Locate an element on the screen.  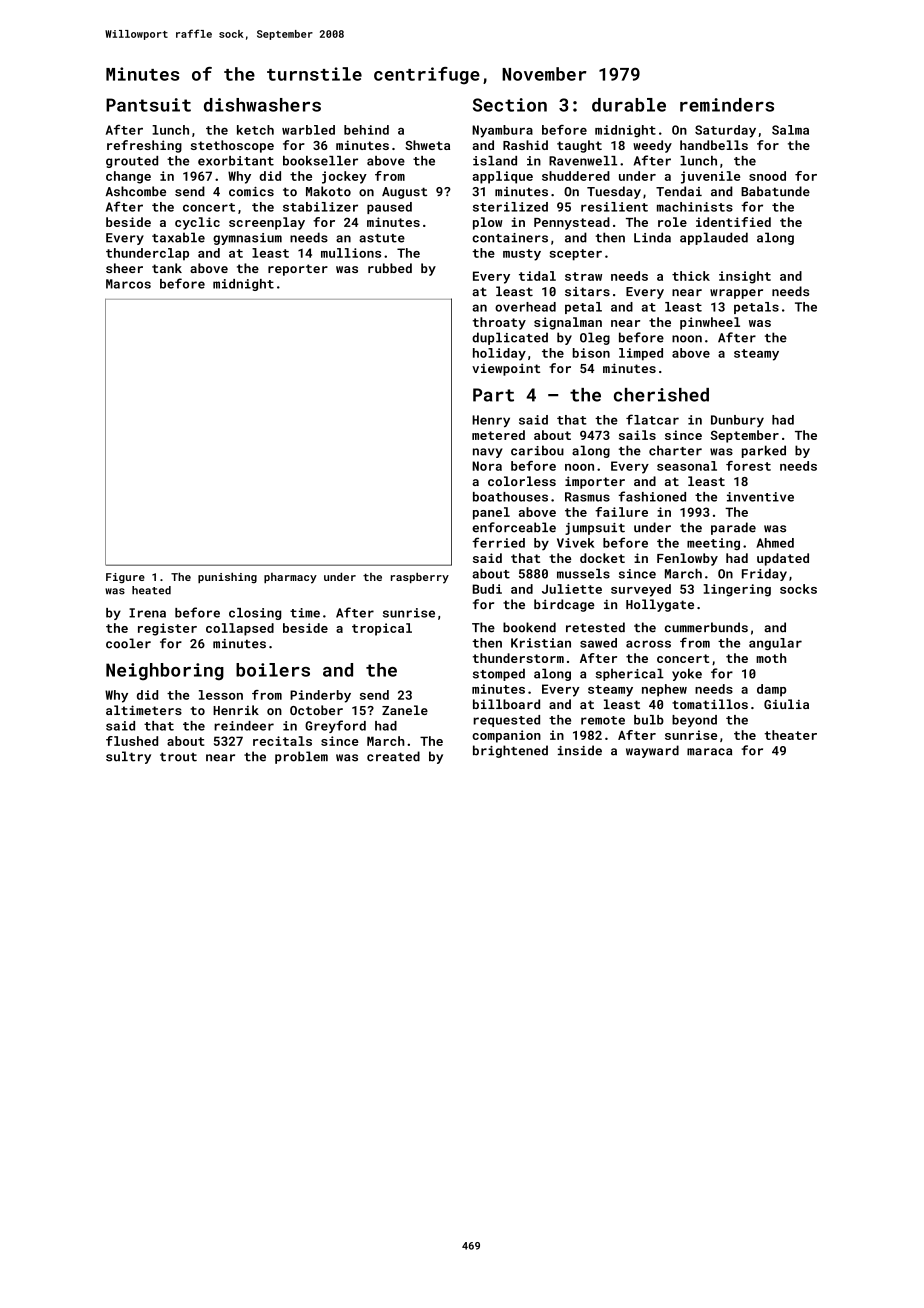
Marcos is located at coordinates (128, 284).
